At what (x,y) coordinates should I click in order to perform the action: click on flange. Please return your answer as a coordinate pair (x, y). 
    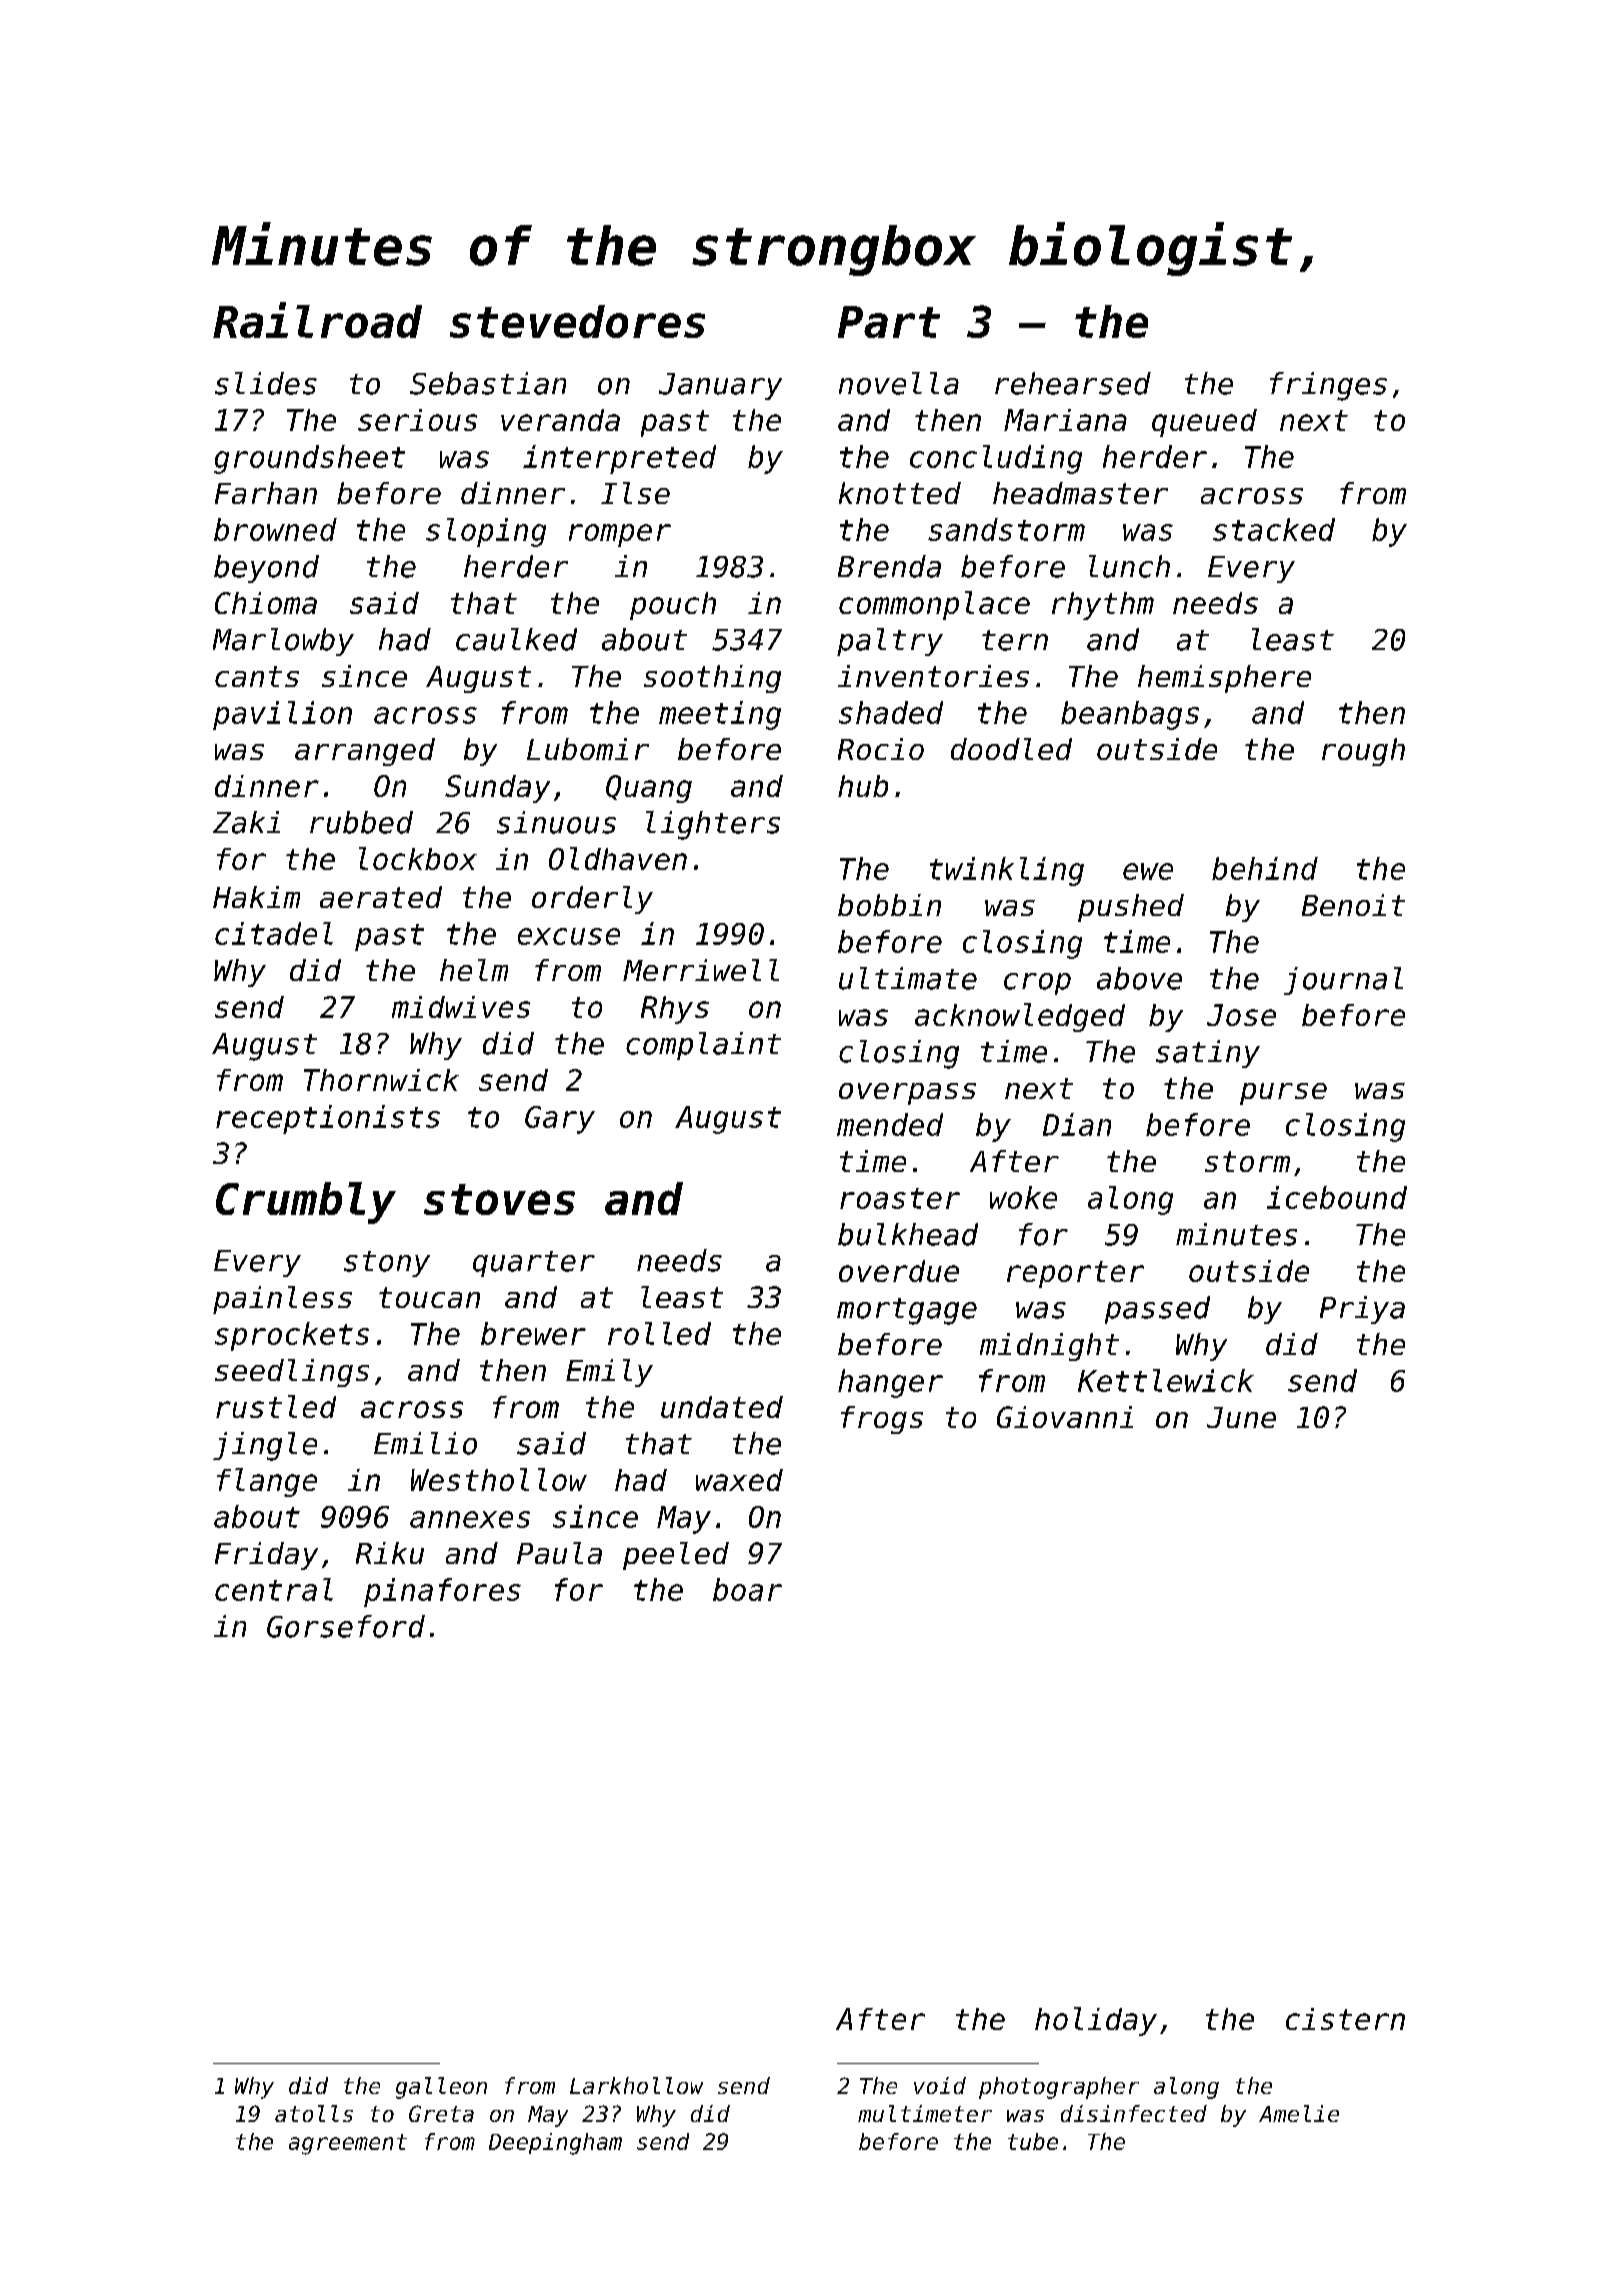
    Looking at the image, I should click on (267, 1482).
